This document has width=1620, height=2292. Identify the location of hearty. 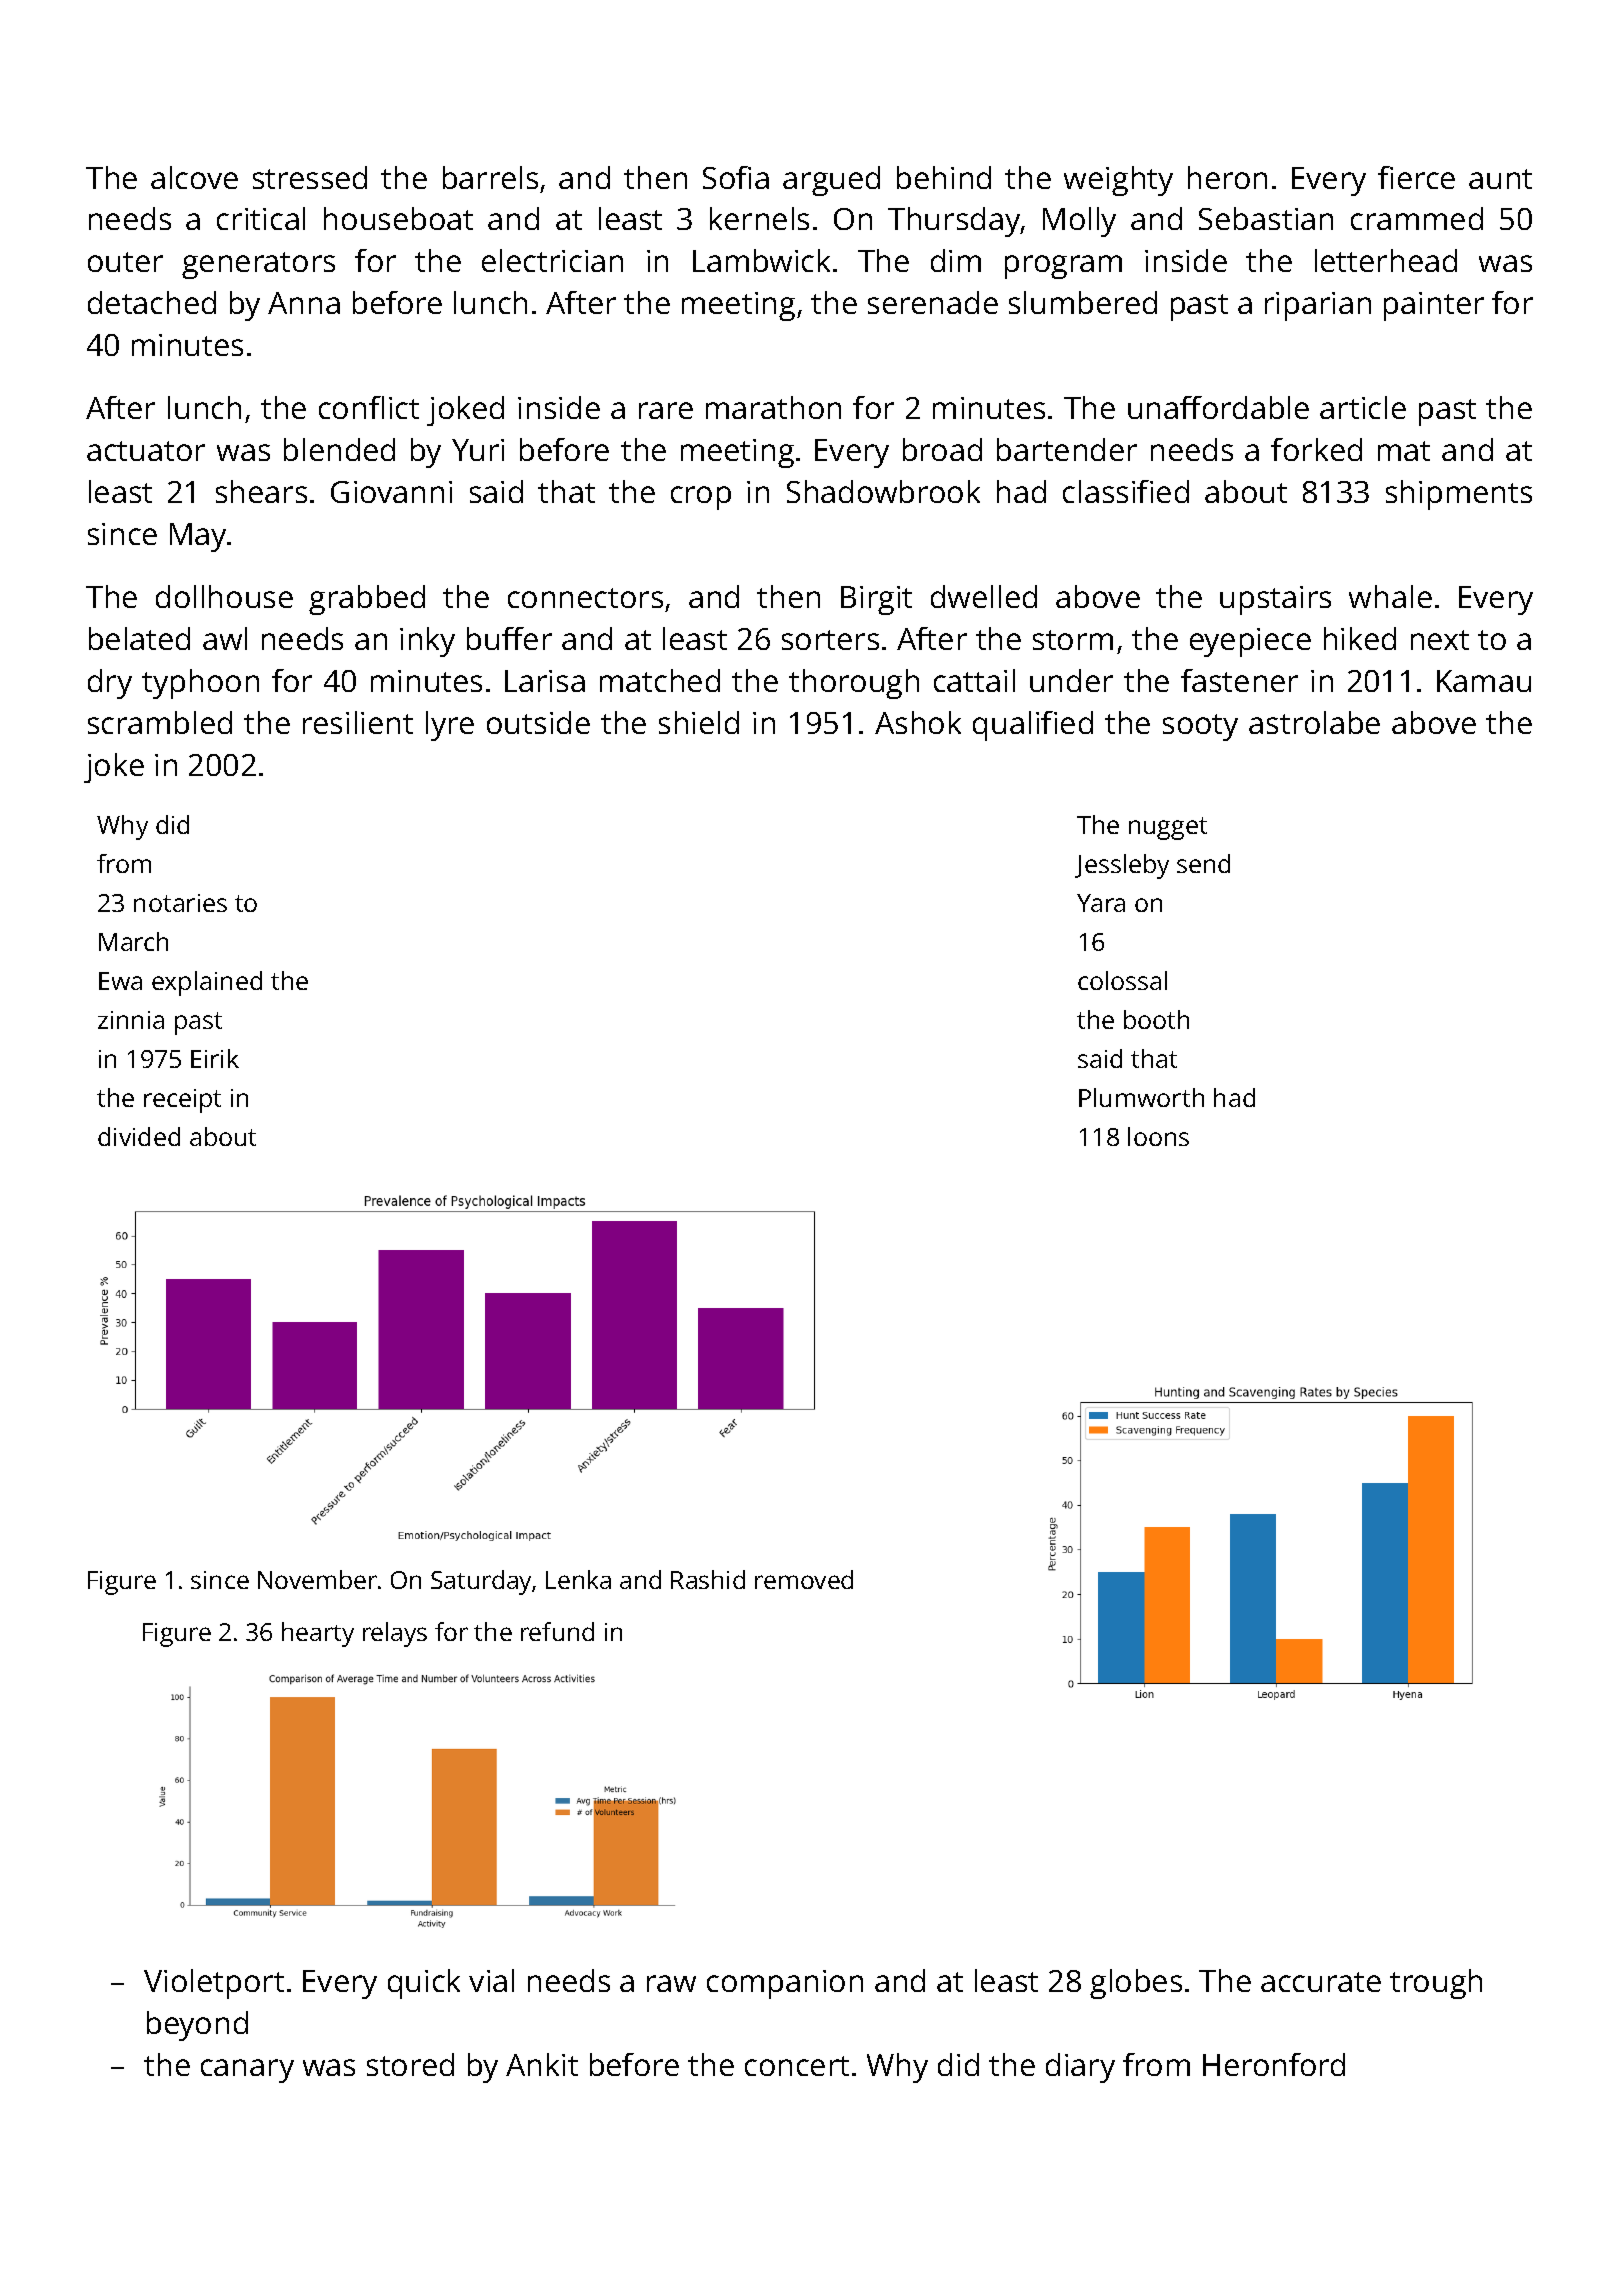
(318, 1634).
